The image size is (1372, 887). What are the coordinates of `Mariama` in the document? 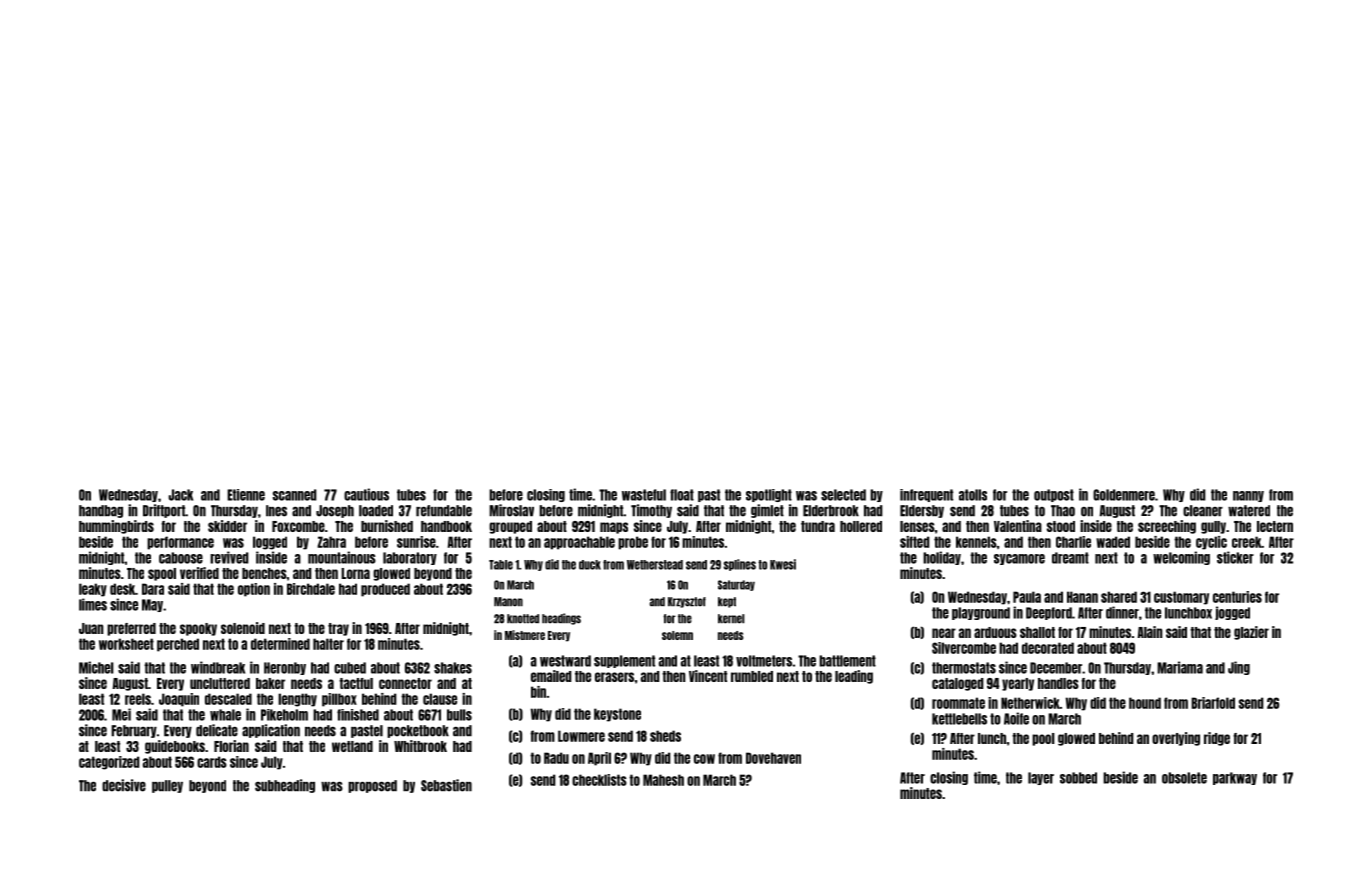 It's located at (1180, 667).
